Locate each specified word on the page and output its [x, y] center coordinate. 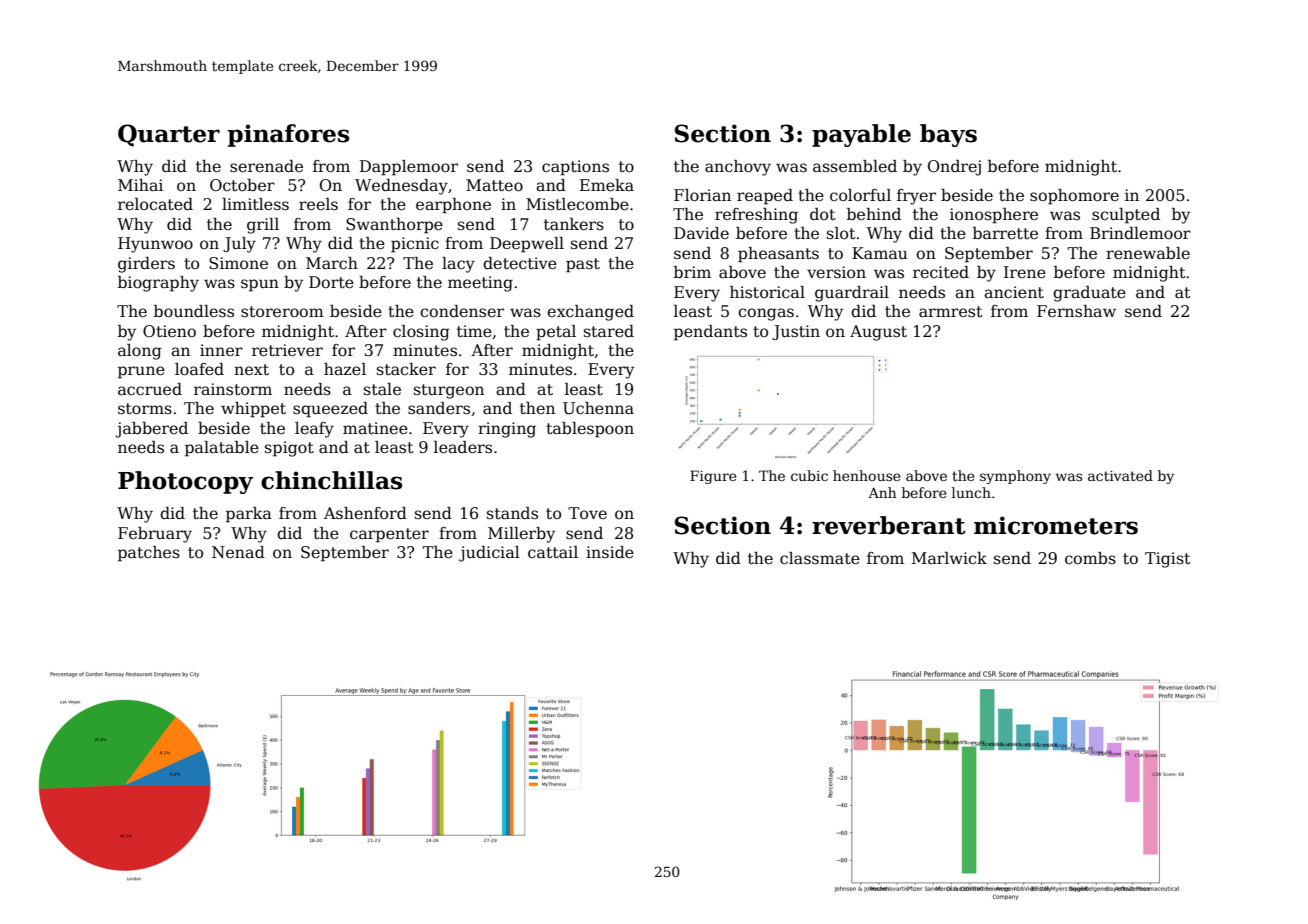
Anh [882, 492]
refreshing [756, 216]
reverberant [889, 525]
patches [149, 554]
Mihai [140, 185]
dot [823, 214]
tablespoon [590, 430]
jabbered [151, 430]
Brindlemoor [1140, 233]
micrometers [1056, 525]
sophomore [1074, 197]
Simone [238, 263]
